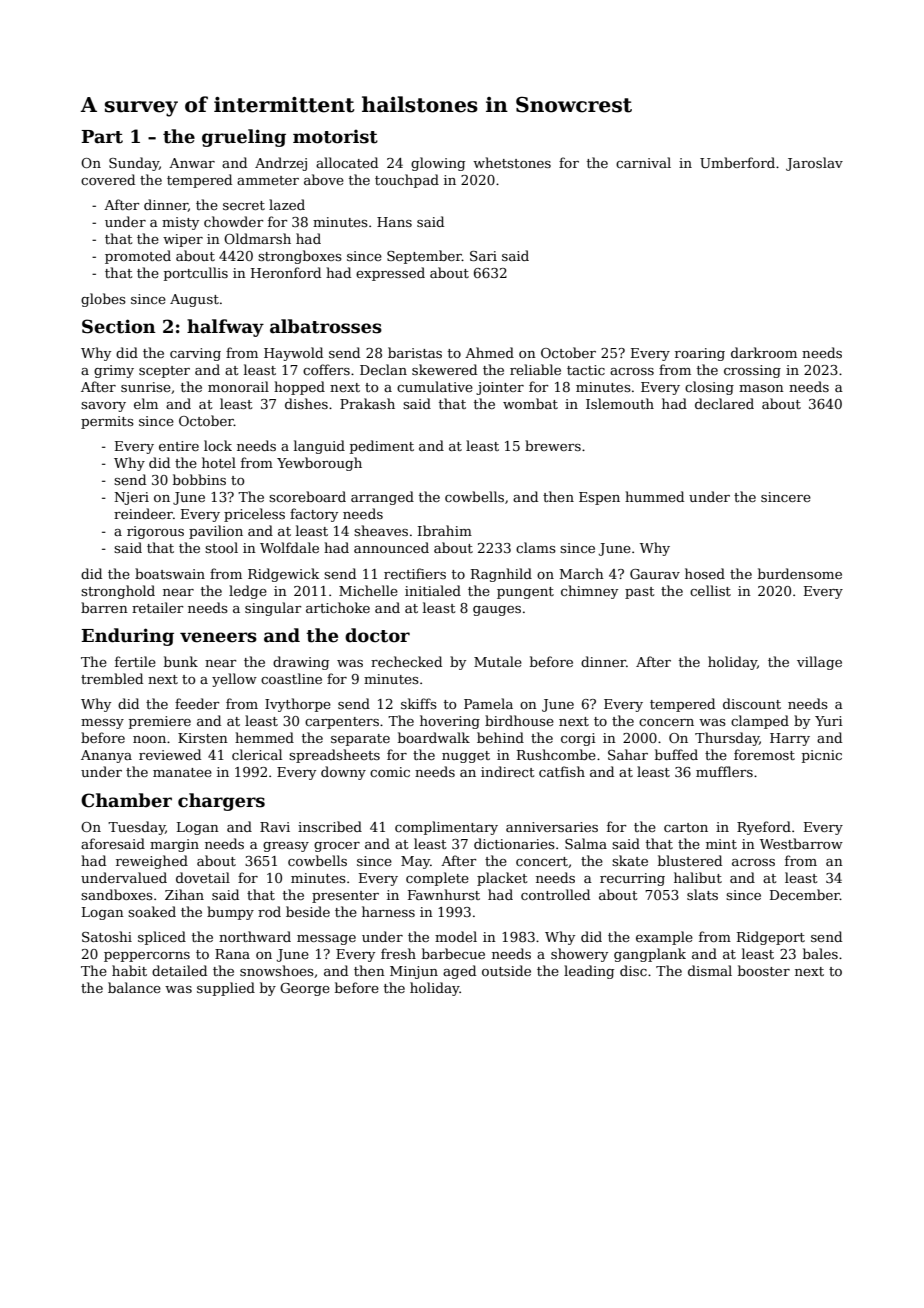 Image resolution: width=924 pixels, height=1308 pixels. Describe the element at coordinates (108, 179) in the screenshot. I see `covered` at that location.
